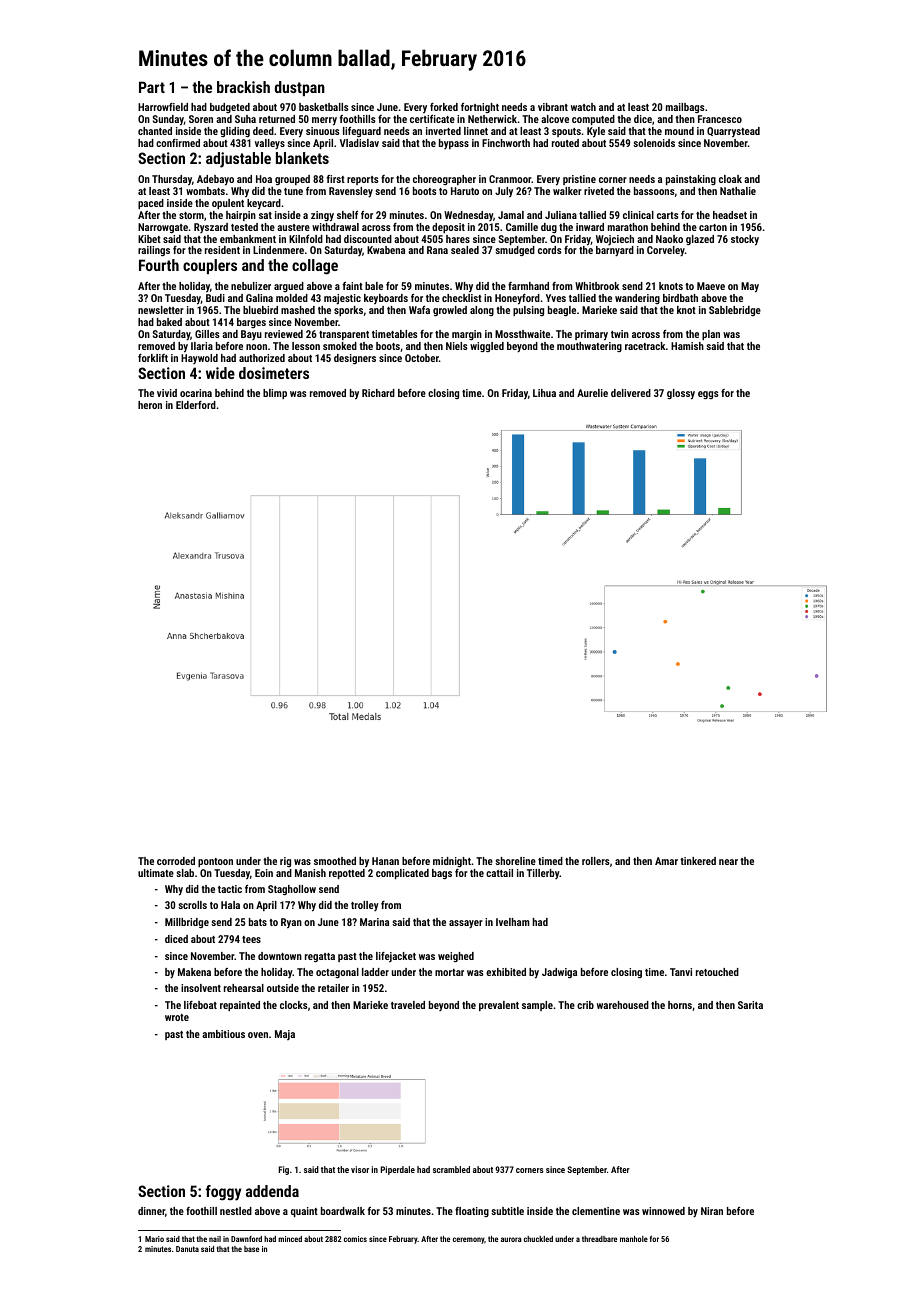 This image has width=908, height=1316. I want to click on Hanan, so click(385, 861).
